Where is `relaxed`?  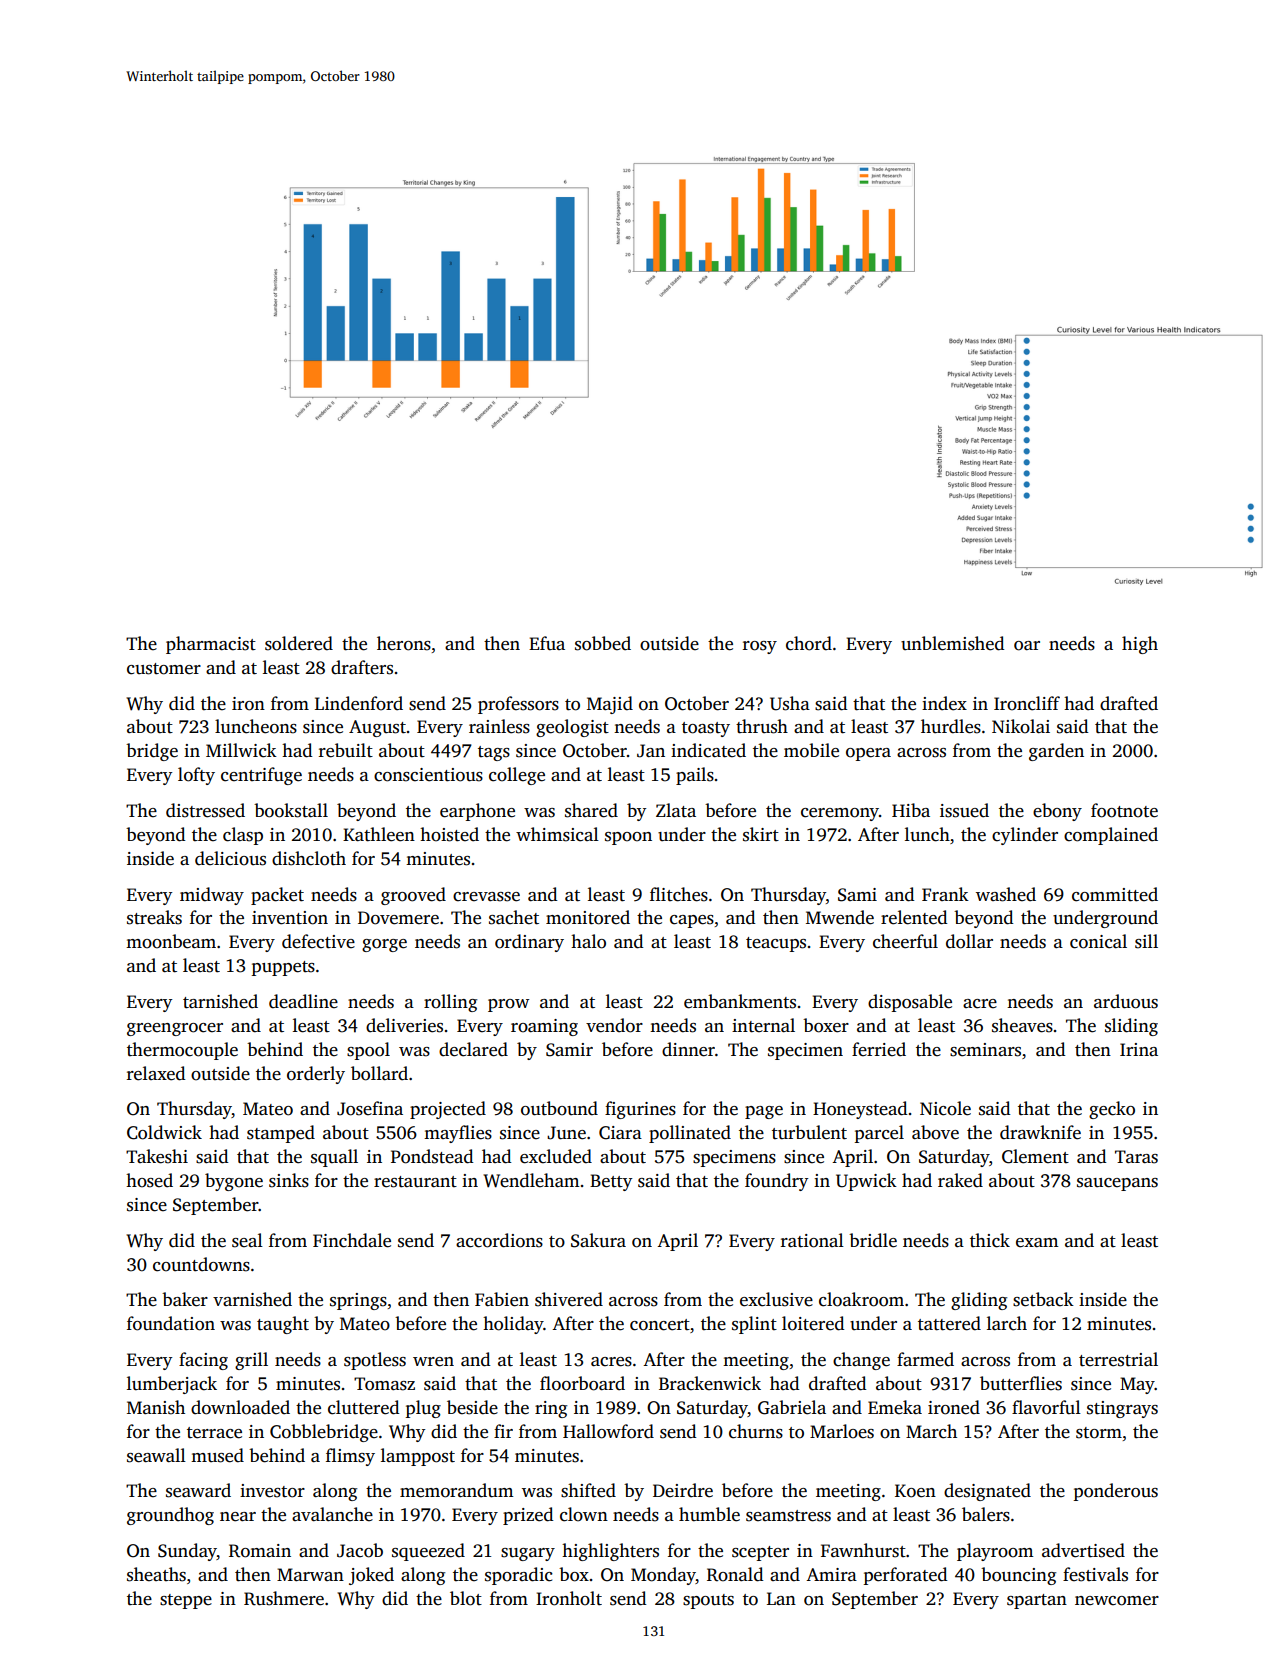
relaxed is located at coordinates (156, 1073).
